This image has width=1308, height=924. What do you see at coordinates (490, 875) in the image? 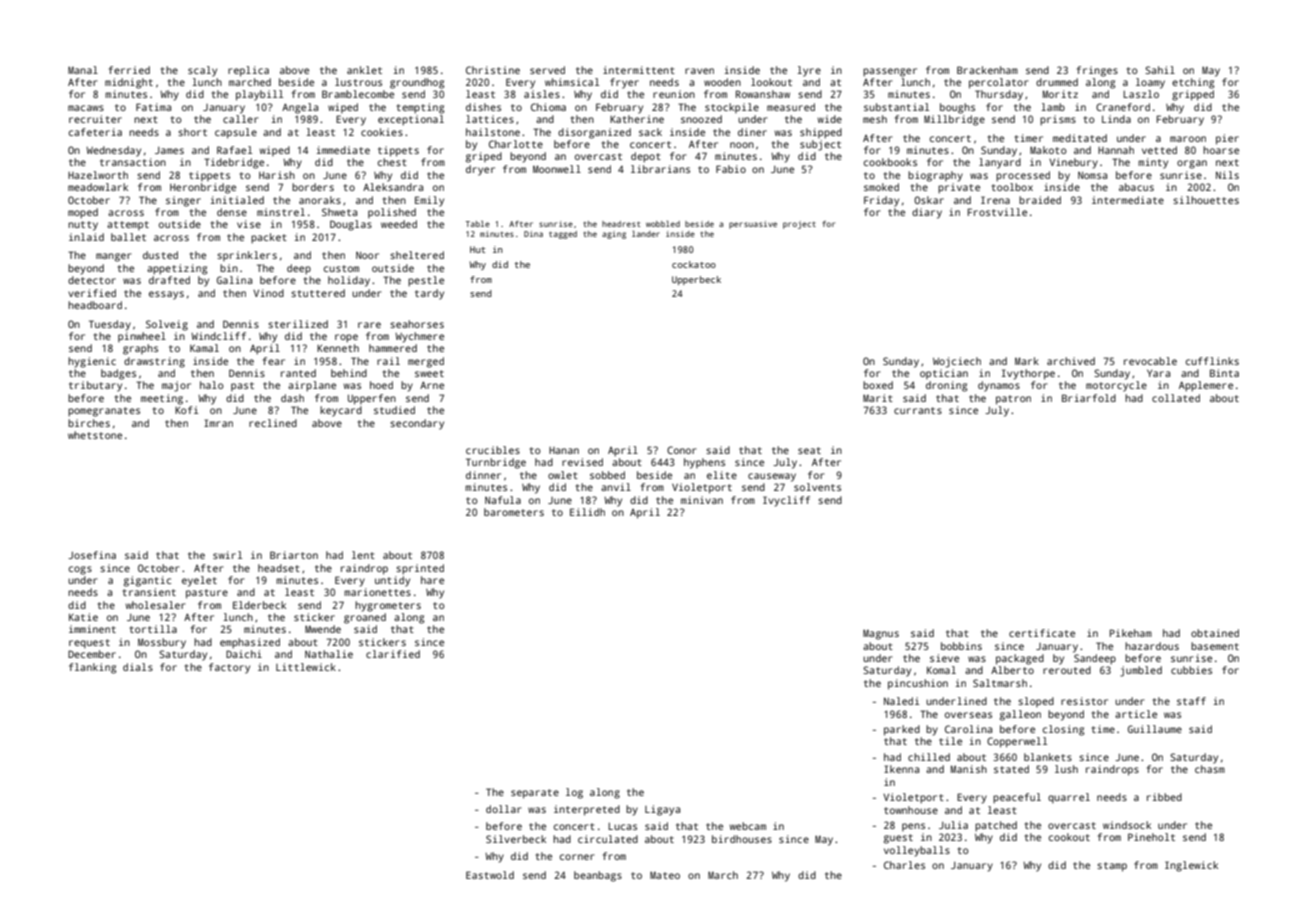
I see `Eastwold` at bounding box center [490, 875].
